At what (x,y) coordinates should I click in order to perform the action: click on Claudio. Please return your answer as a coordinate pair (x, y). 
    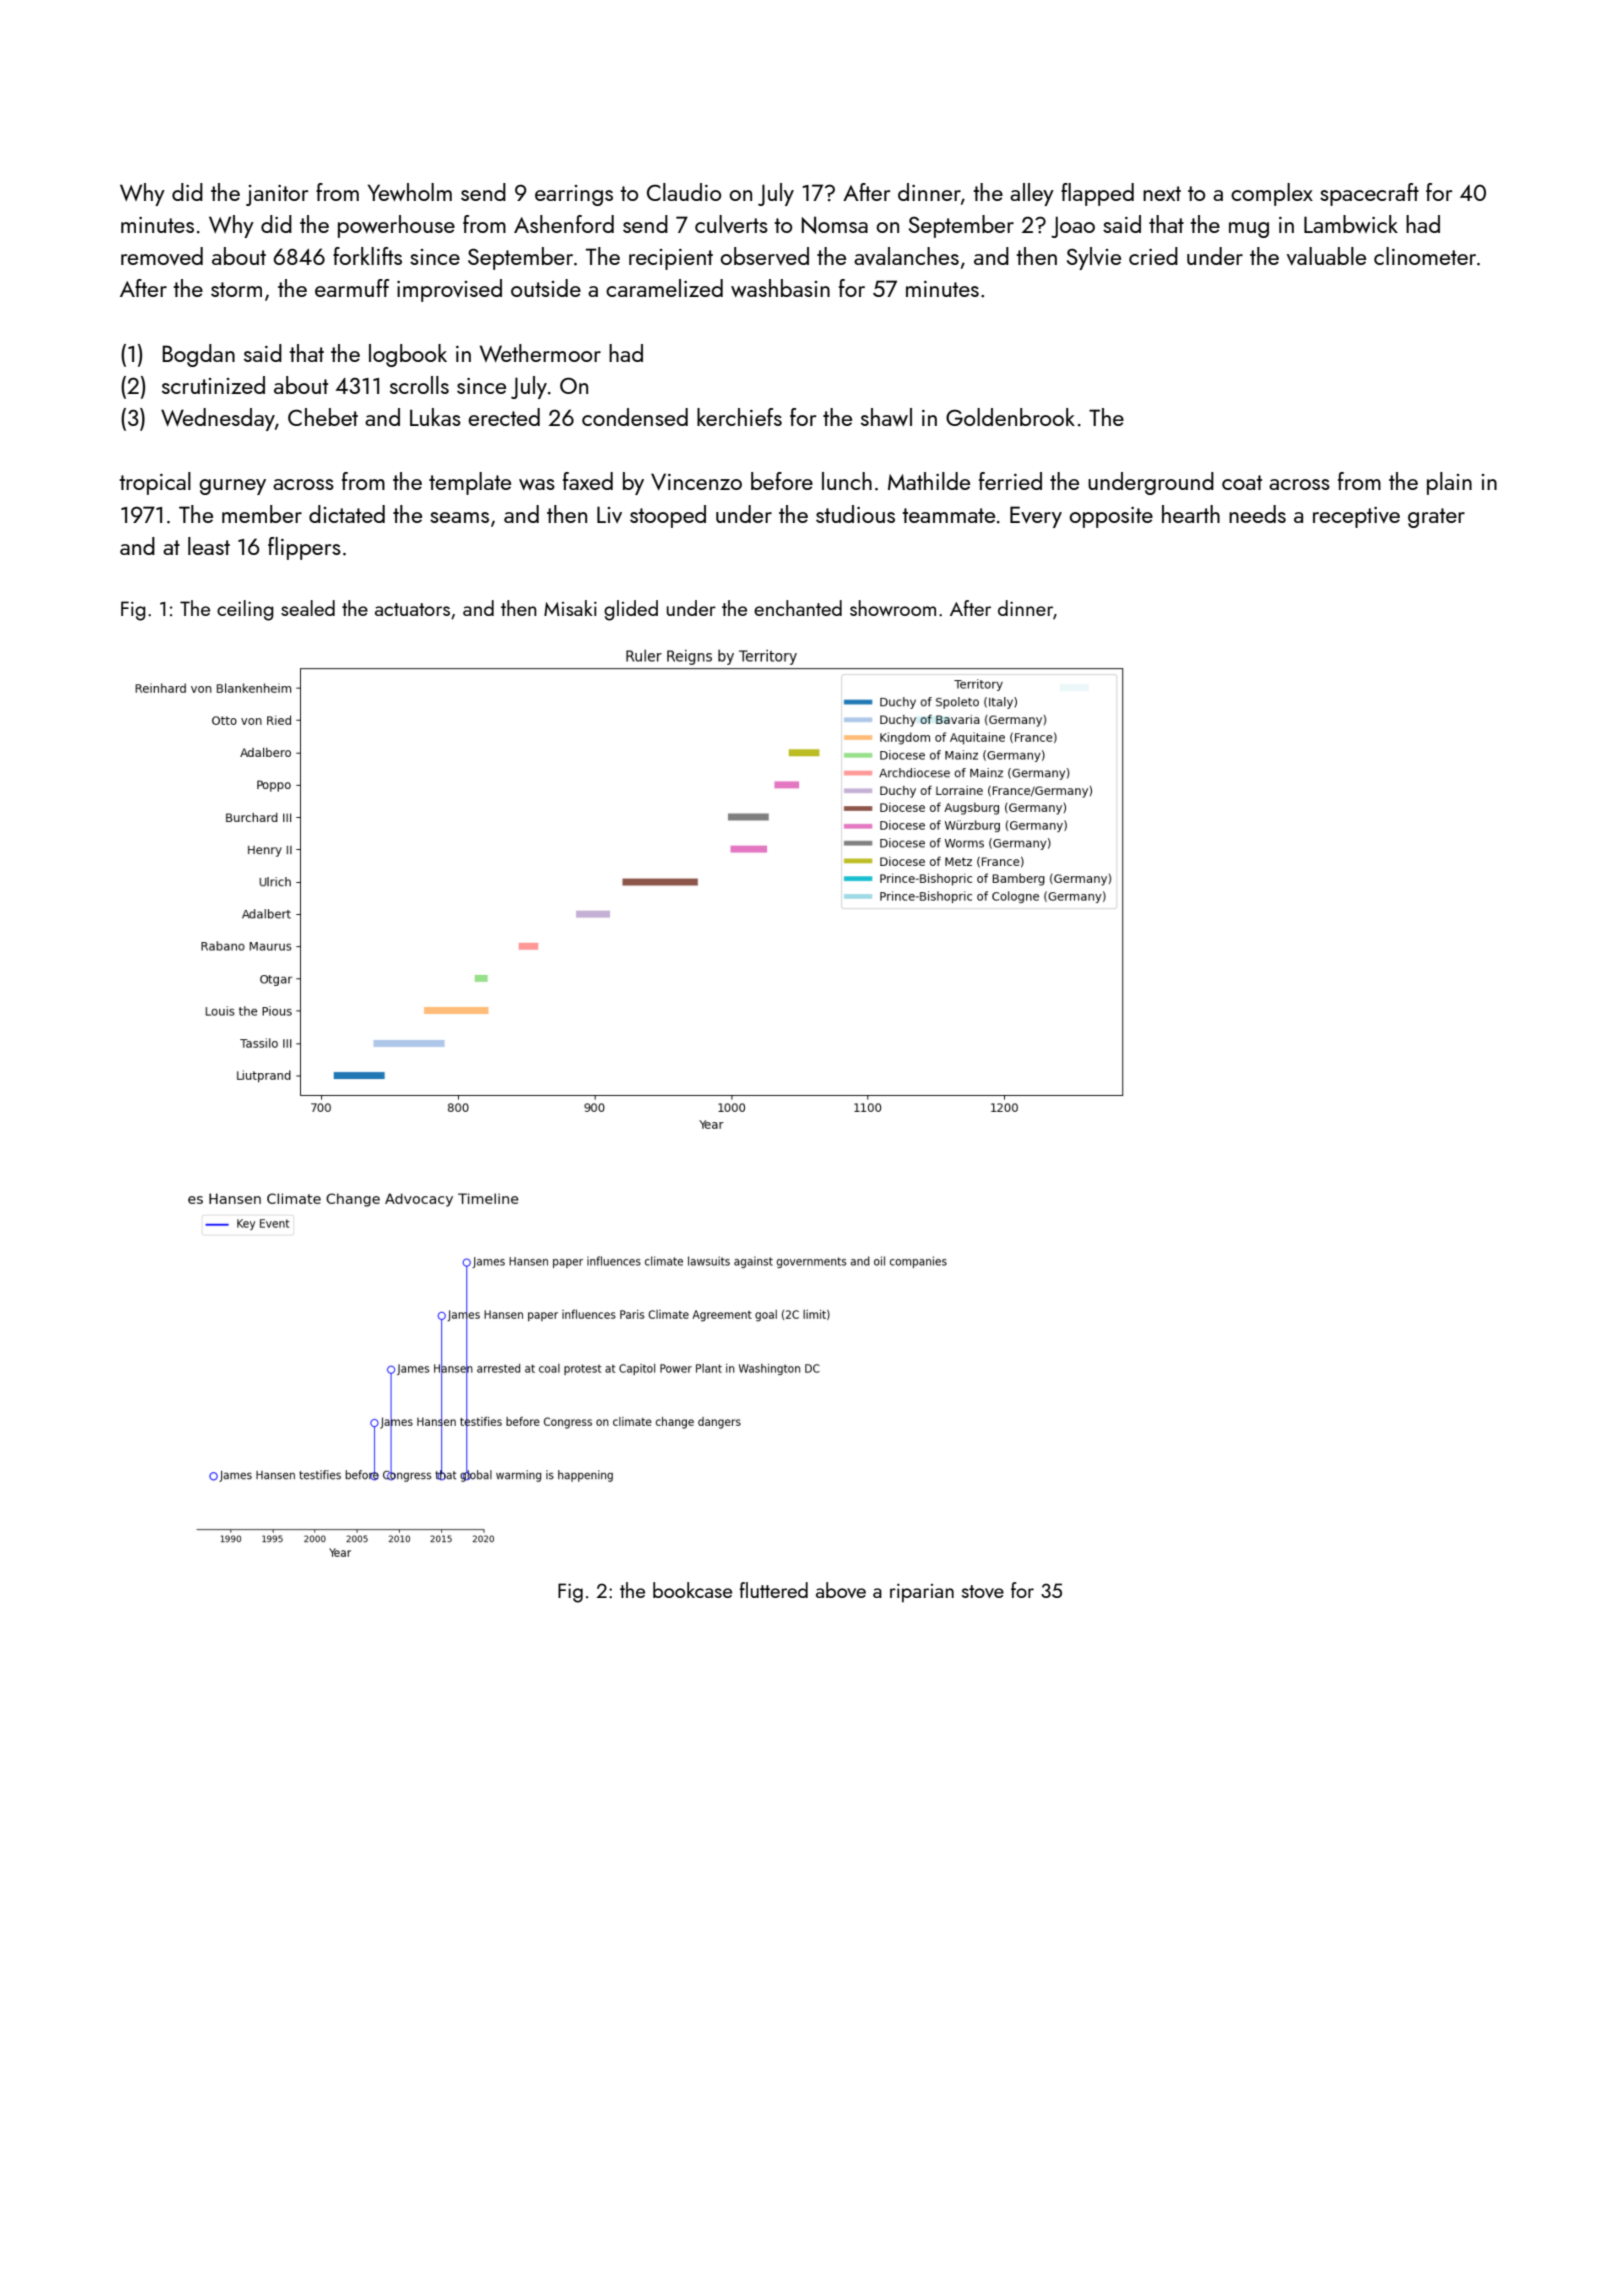
    Looking at the image, I should click on (684, 192).
